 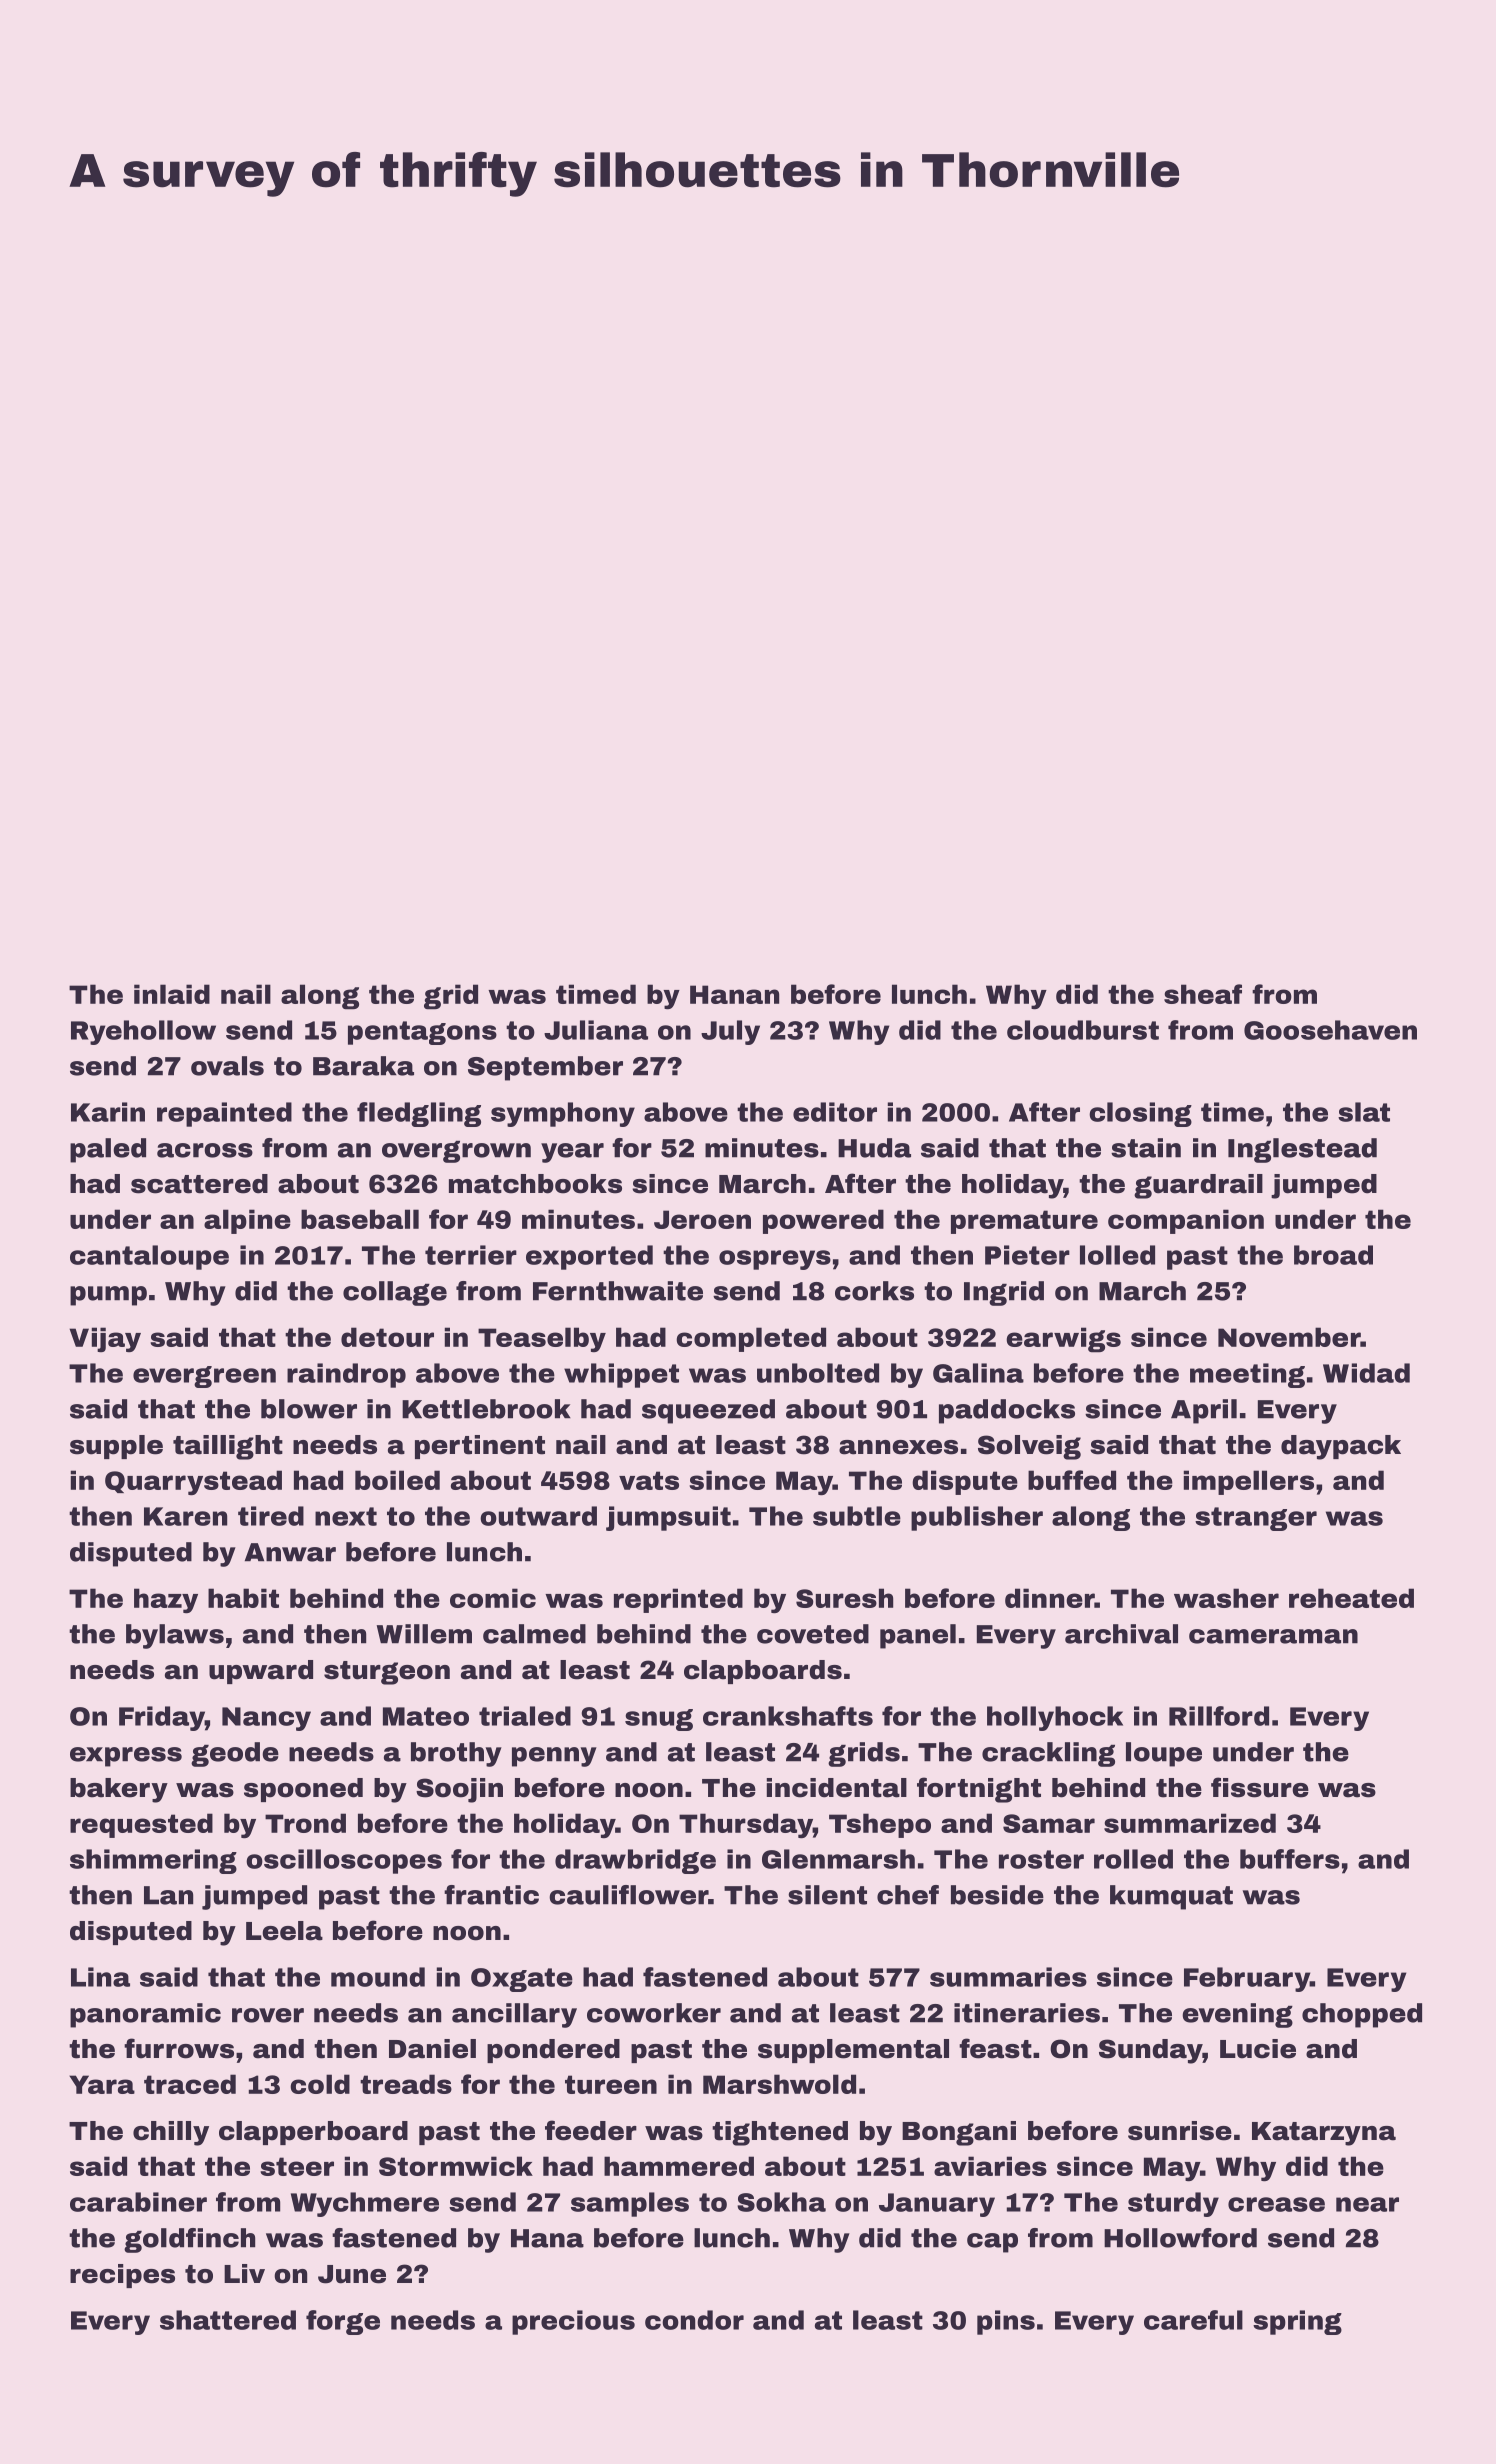 I want to click on buffers, so click(x=1290, y=1859).
